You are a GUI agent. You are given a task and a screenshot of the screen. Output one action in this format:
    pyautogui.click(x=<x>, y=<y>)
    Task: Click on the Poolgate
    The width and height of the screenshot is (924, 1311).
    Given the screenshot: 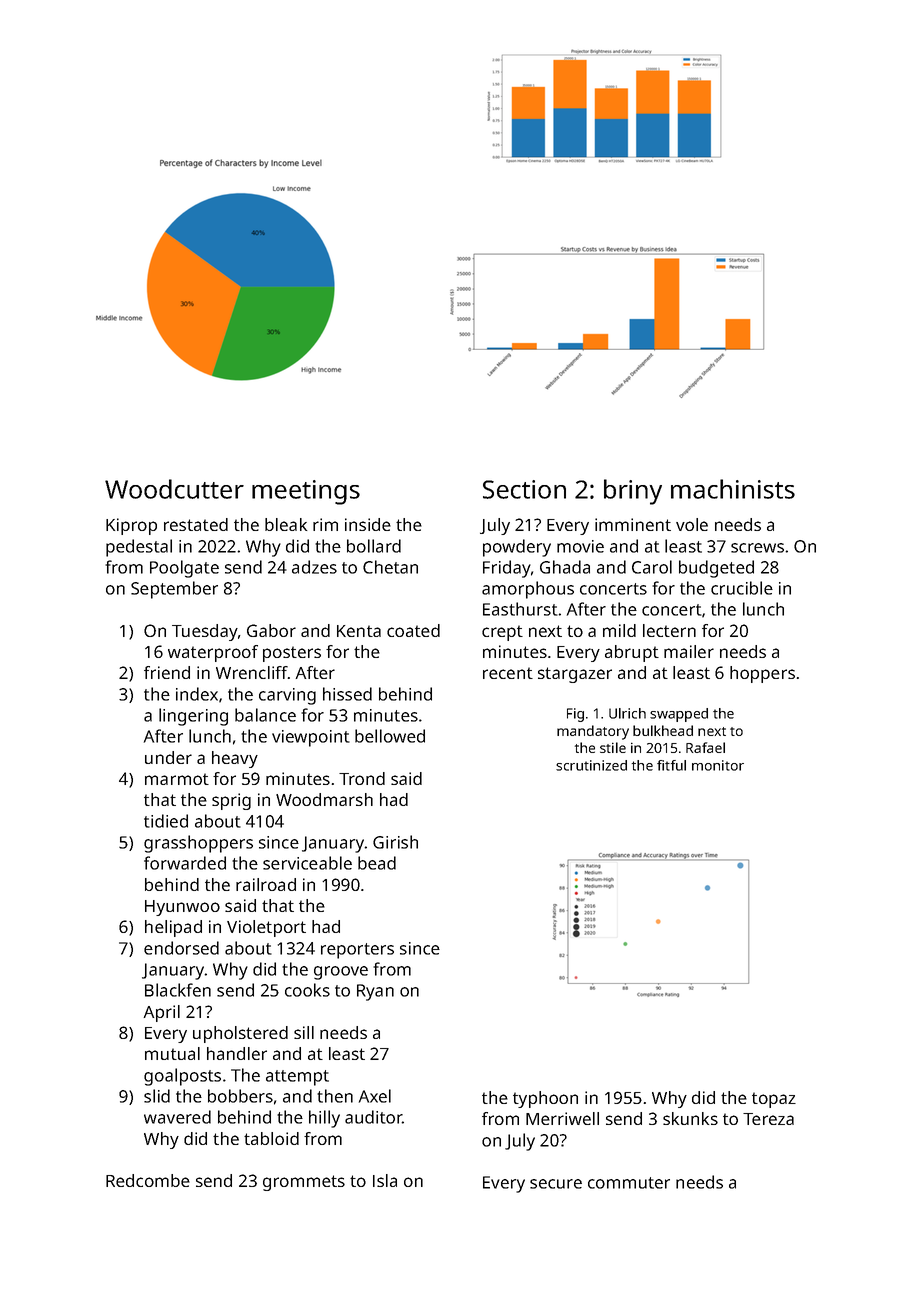 What is the action you would take?
    pyautogui.click(x=184, y=569)
